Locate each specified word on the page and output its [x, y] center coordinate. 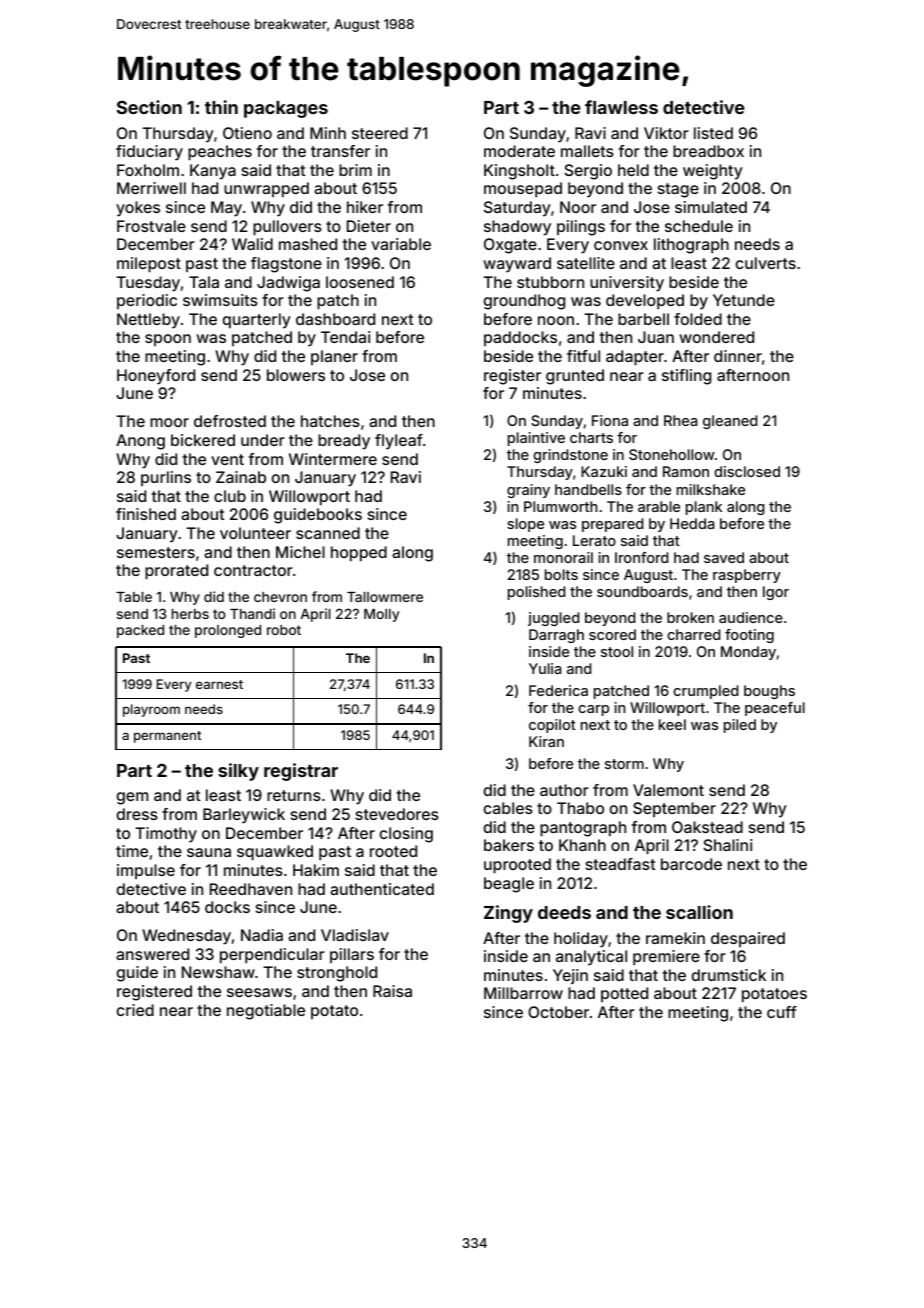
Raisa [392, 991]
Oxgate [510, 246]
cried [135, 1010]
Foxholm [148, 170]
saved [724, 557]
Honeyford [156, 377]
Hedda [692, 523]
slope [525, 525]
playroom [151, 710]
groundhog [524, 302]
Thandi [252, 613]
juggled [553, 619]
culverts [766, 263]
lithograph [691, 246]
